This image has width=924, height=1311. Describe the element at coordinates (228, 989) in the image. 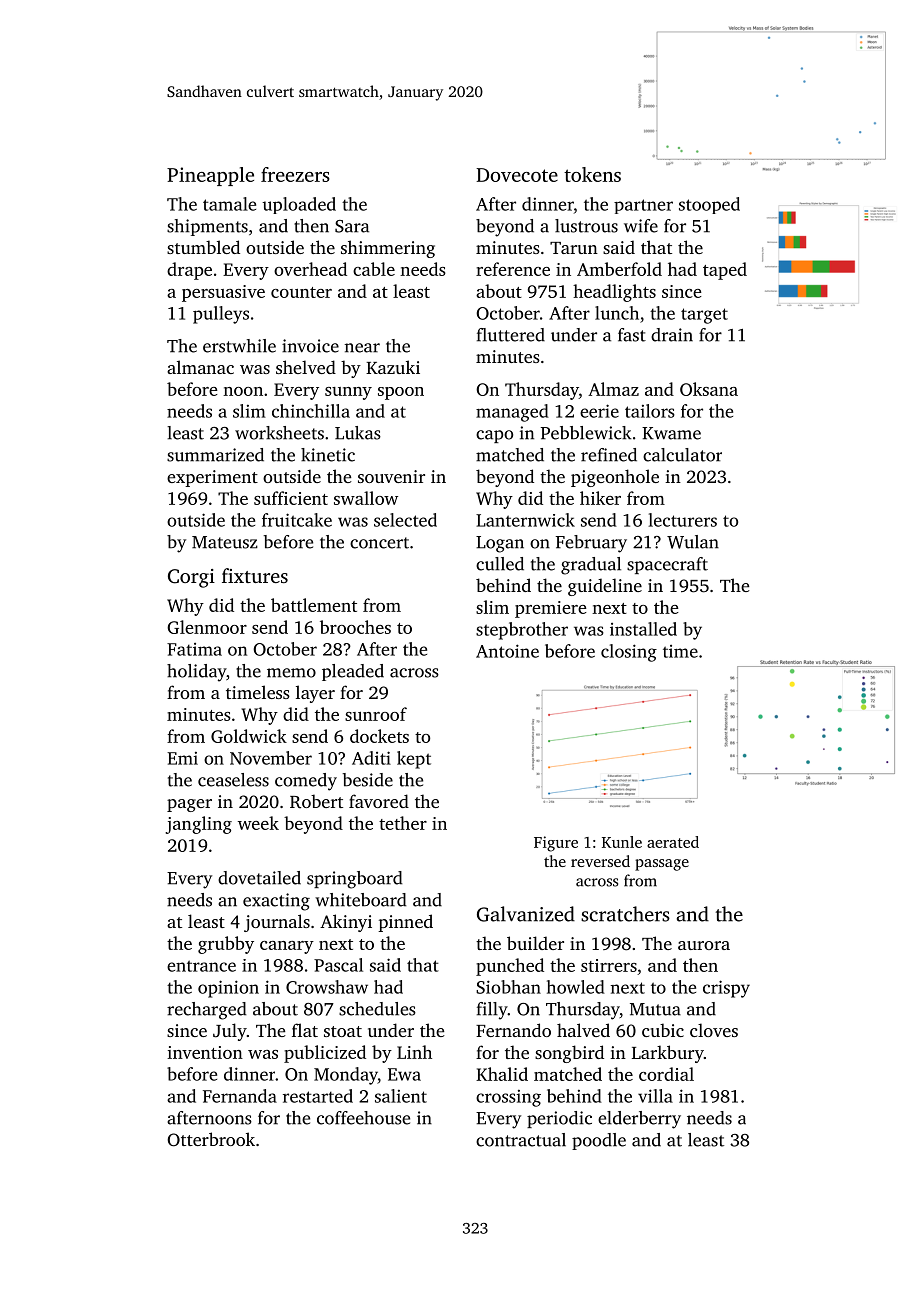

I see `opinion` at that location.
